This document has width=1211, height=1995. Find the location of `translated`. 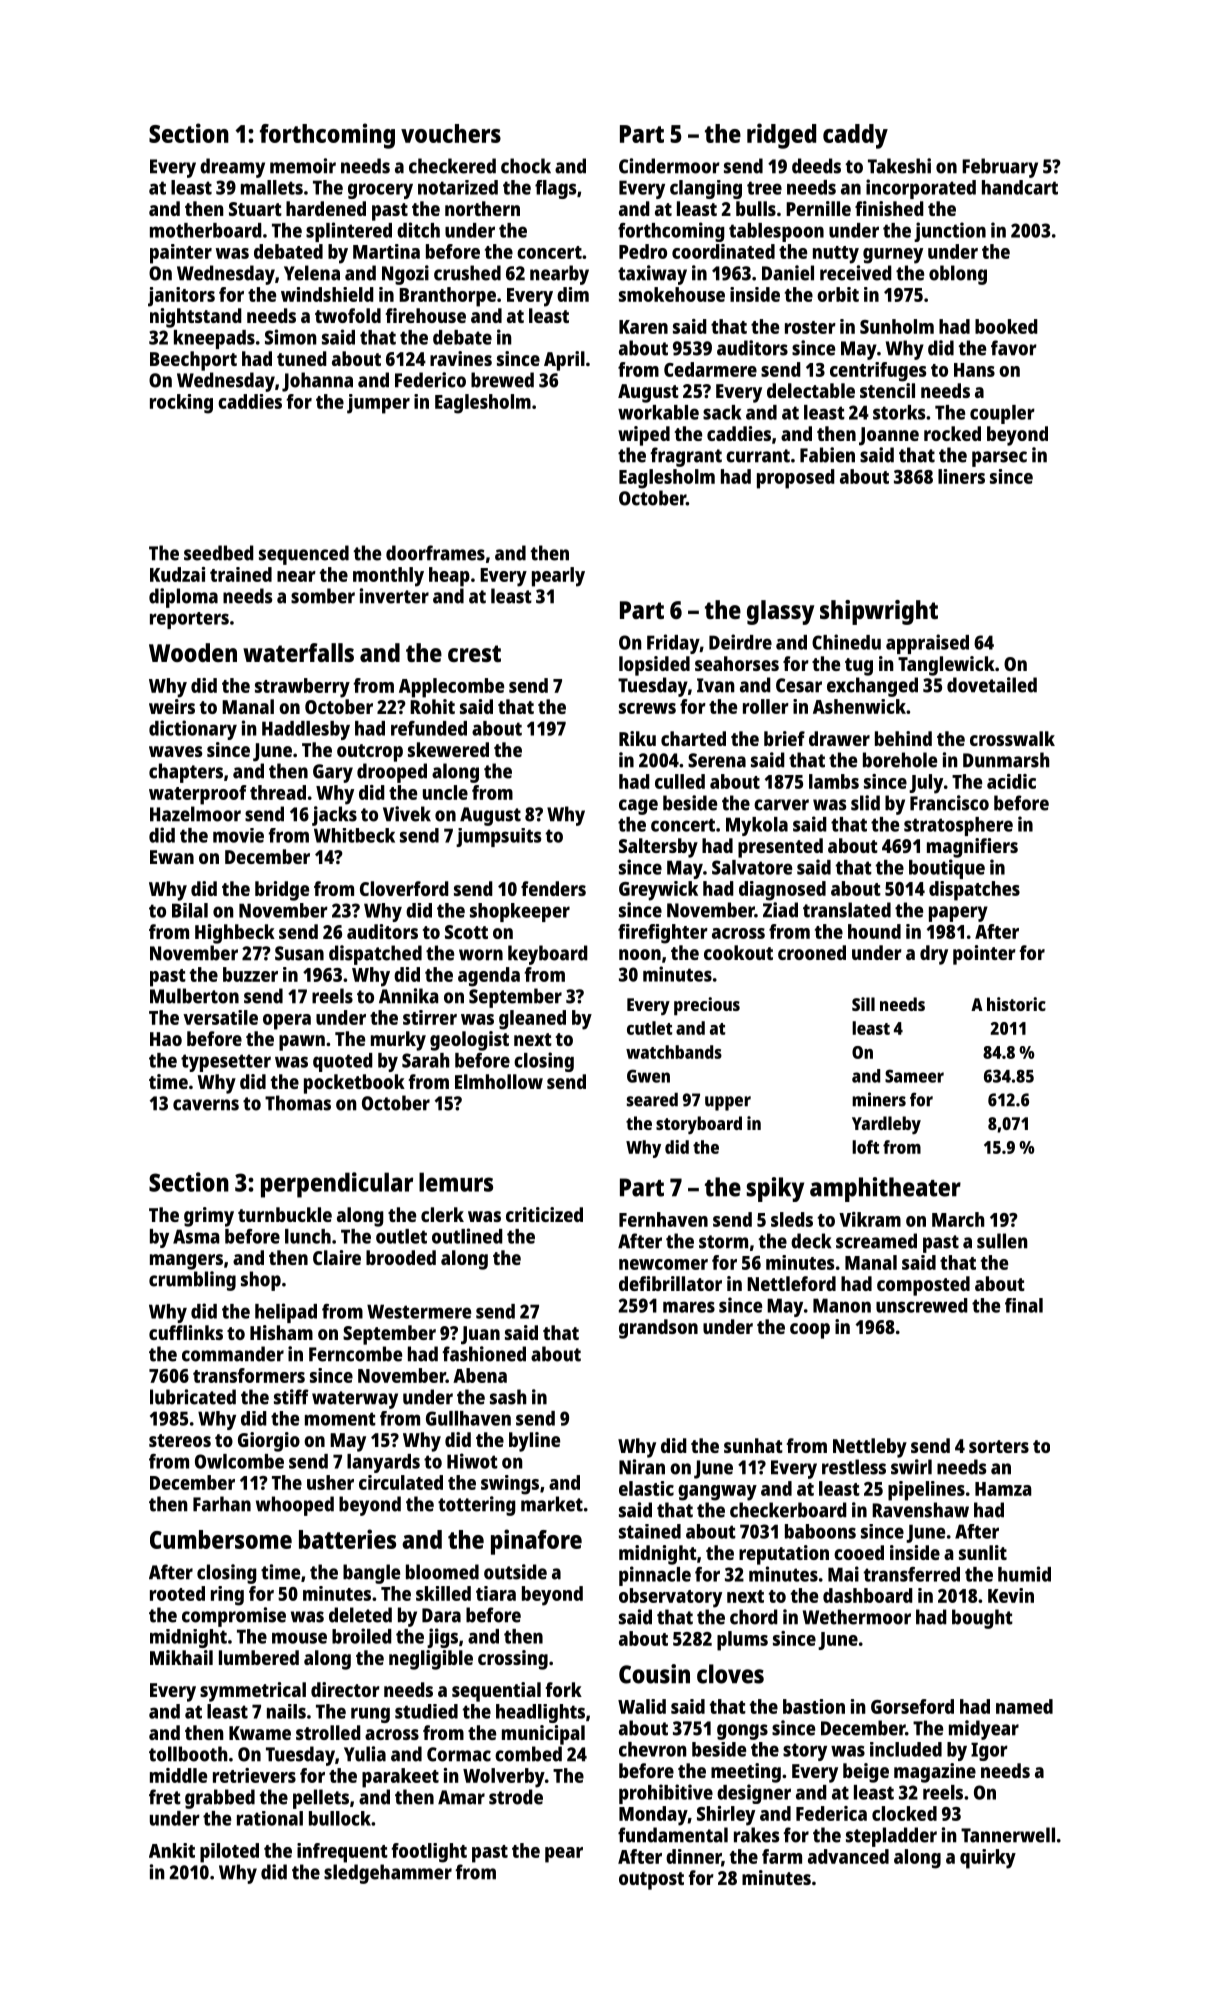

translated is located at coordinates (847, 910).
